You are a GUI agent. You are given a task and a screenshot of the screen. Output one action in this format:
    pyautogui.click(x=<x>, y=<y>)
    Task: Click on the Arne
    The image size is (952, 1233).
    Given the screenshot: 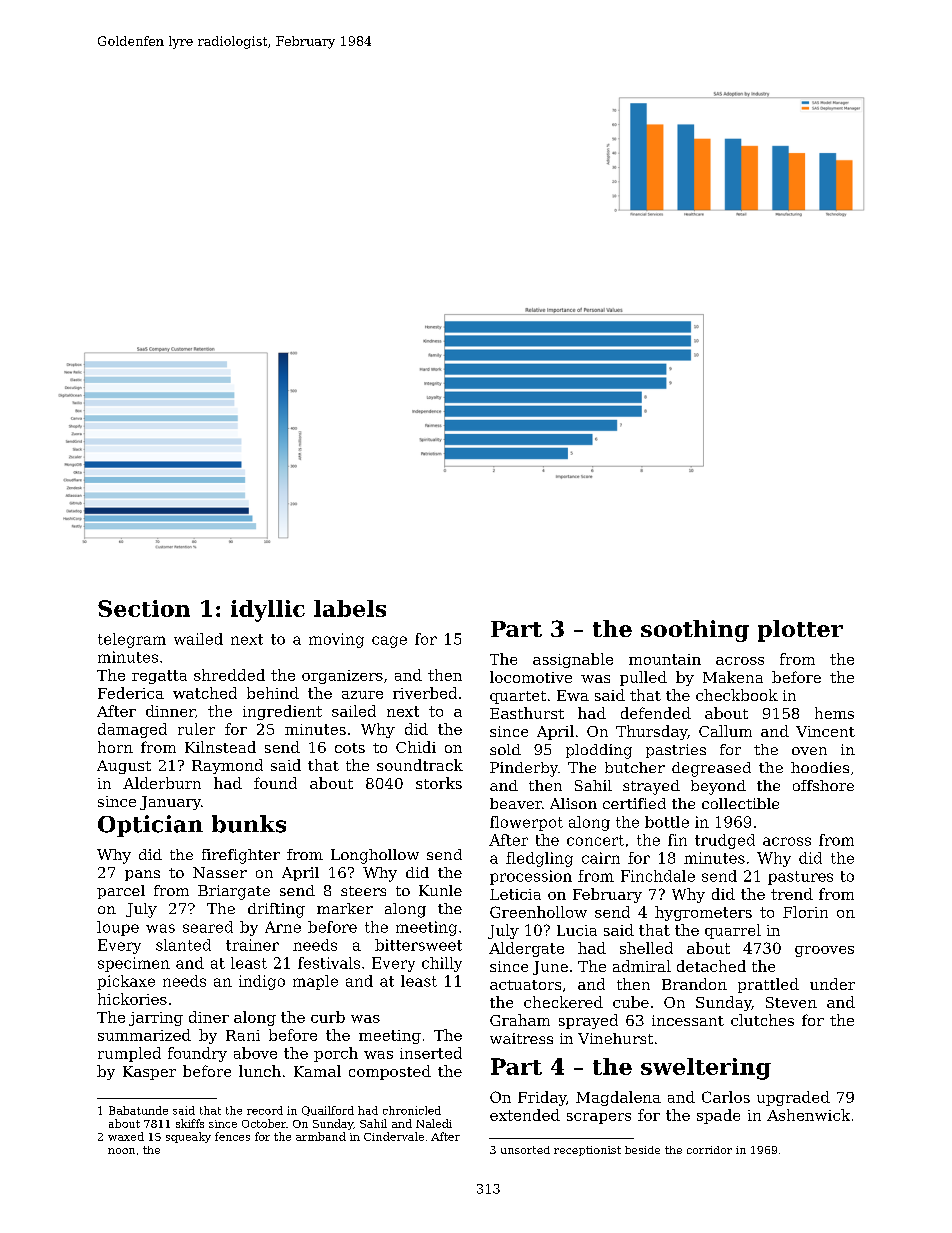 What is the action you would take?
    pyautogui.click(x=283, y=927)
